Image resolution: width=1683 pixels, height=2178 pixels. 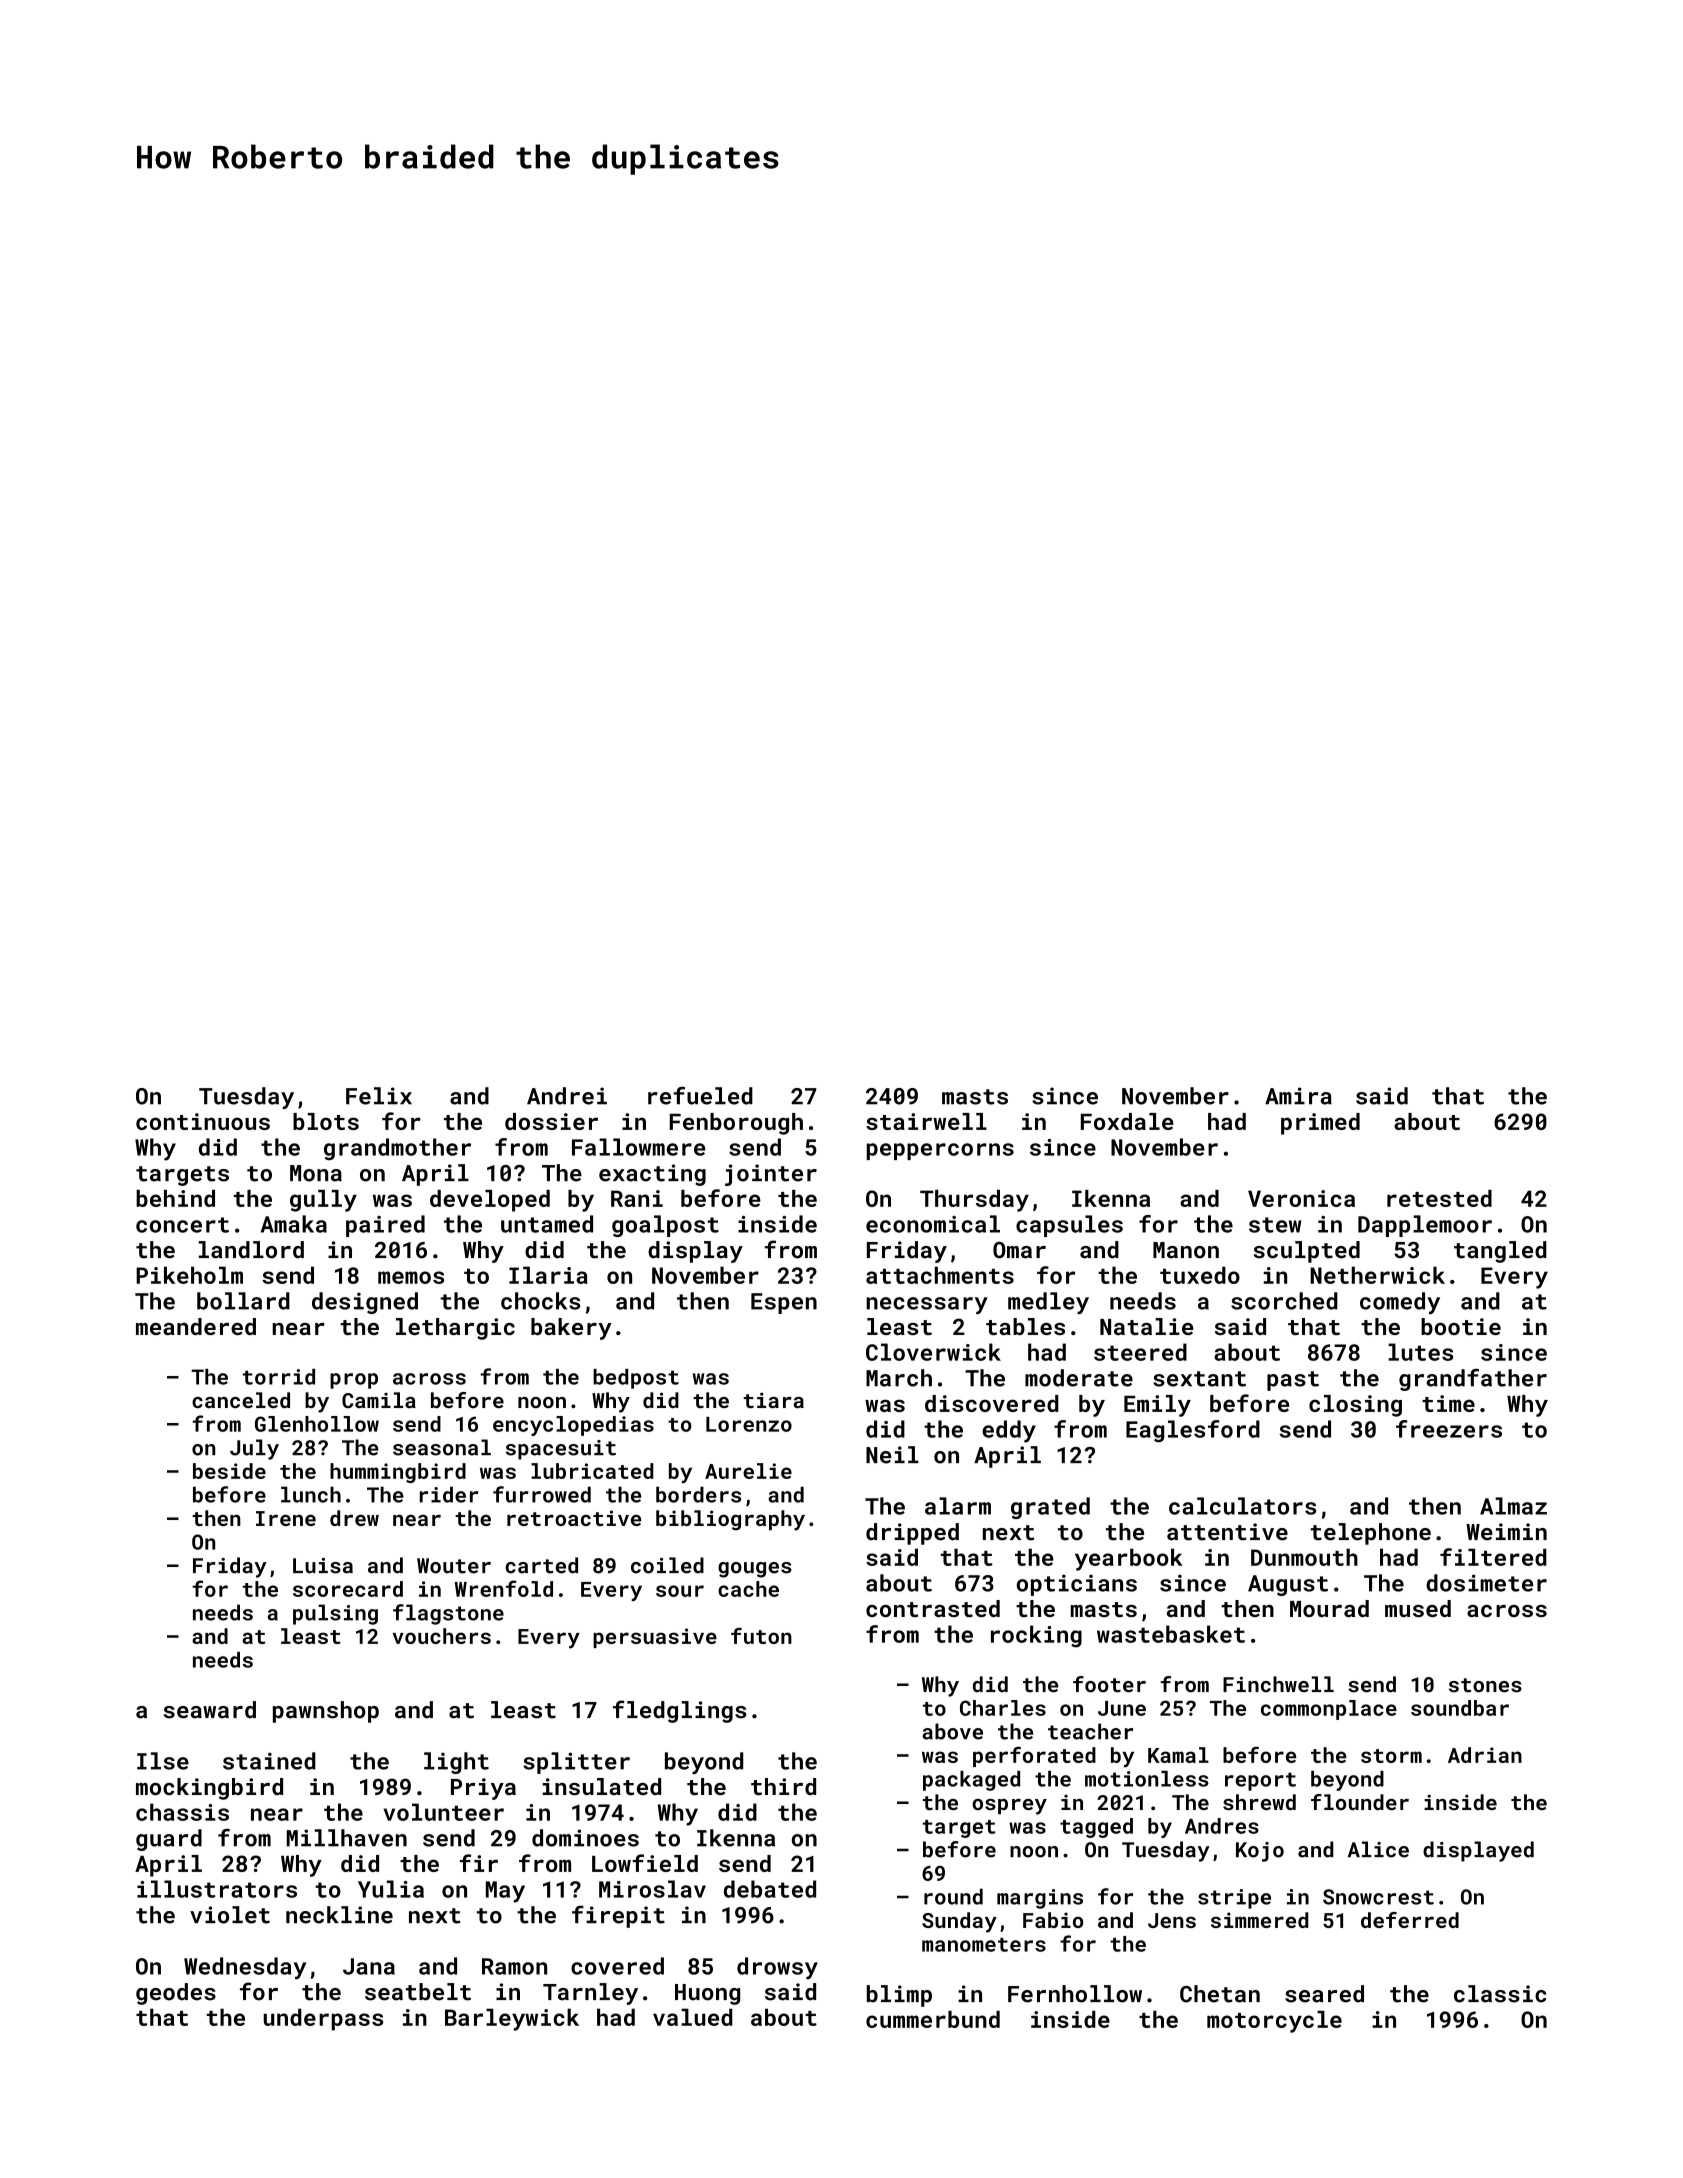 I want to click on bollard, so click(x=243, y=1301).
